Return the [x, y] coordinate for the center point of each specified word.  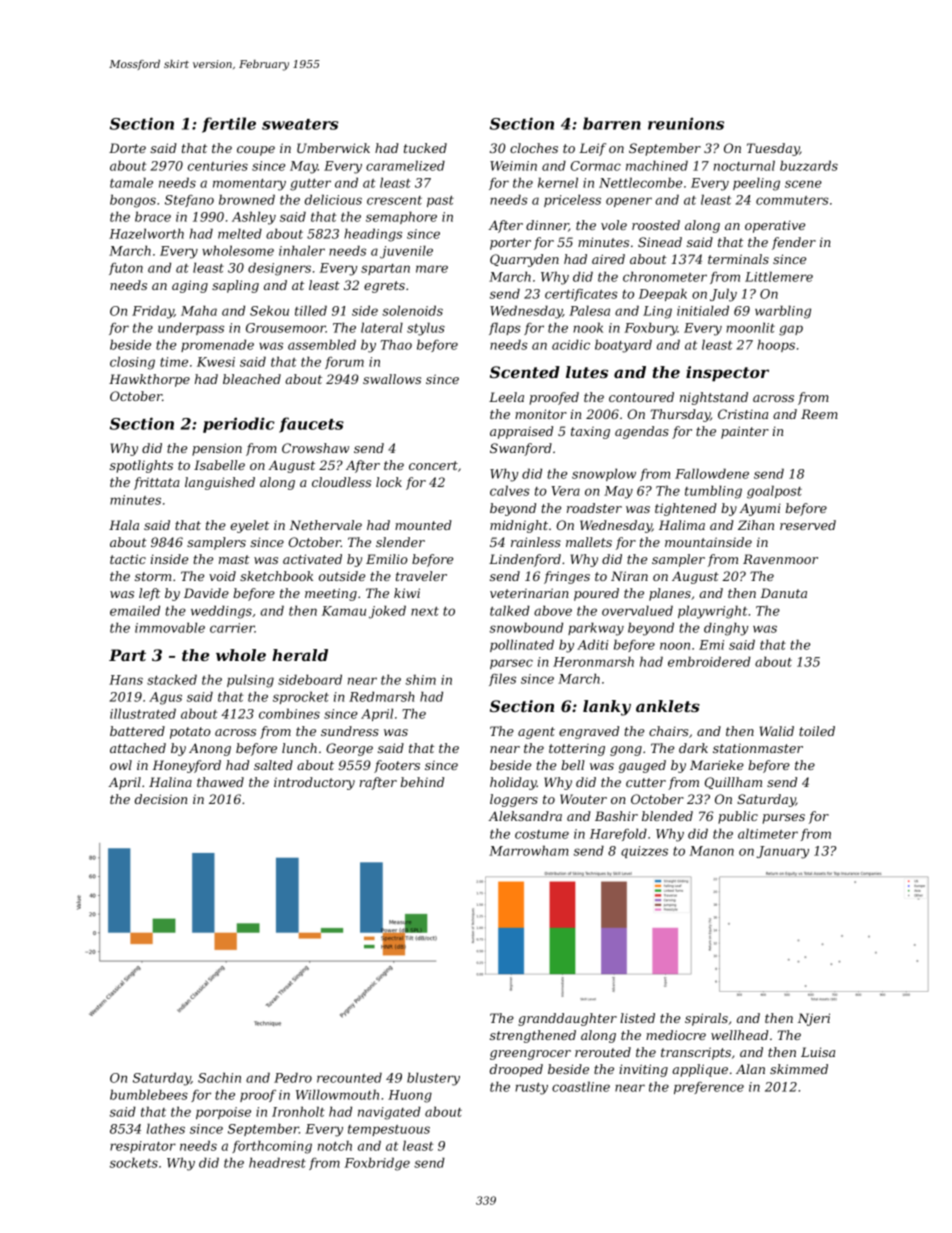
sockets [134, 1162]
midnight [519, 526]
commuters [792, 200]
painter [745, 432]
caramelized [405, 165]
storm [153, 576]
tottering [577, 750]
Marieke [717, 765]
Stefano [189, 201]
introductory [314, 783]
